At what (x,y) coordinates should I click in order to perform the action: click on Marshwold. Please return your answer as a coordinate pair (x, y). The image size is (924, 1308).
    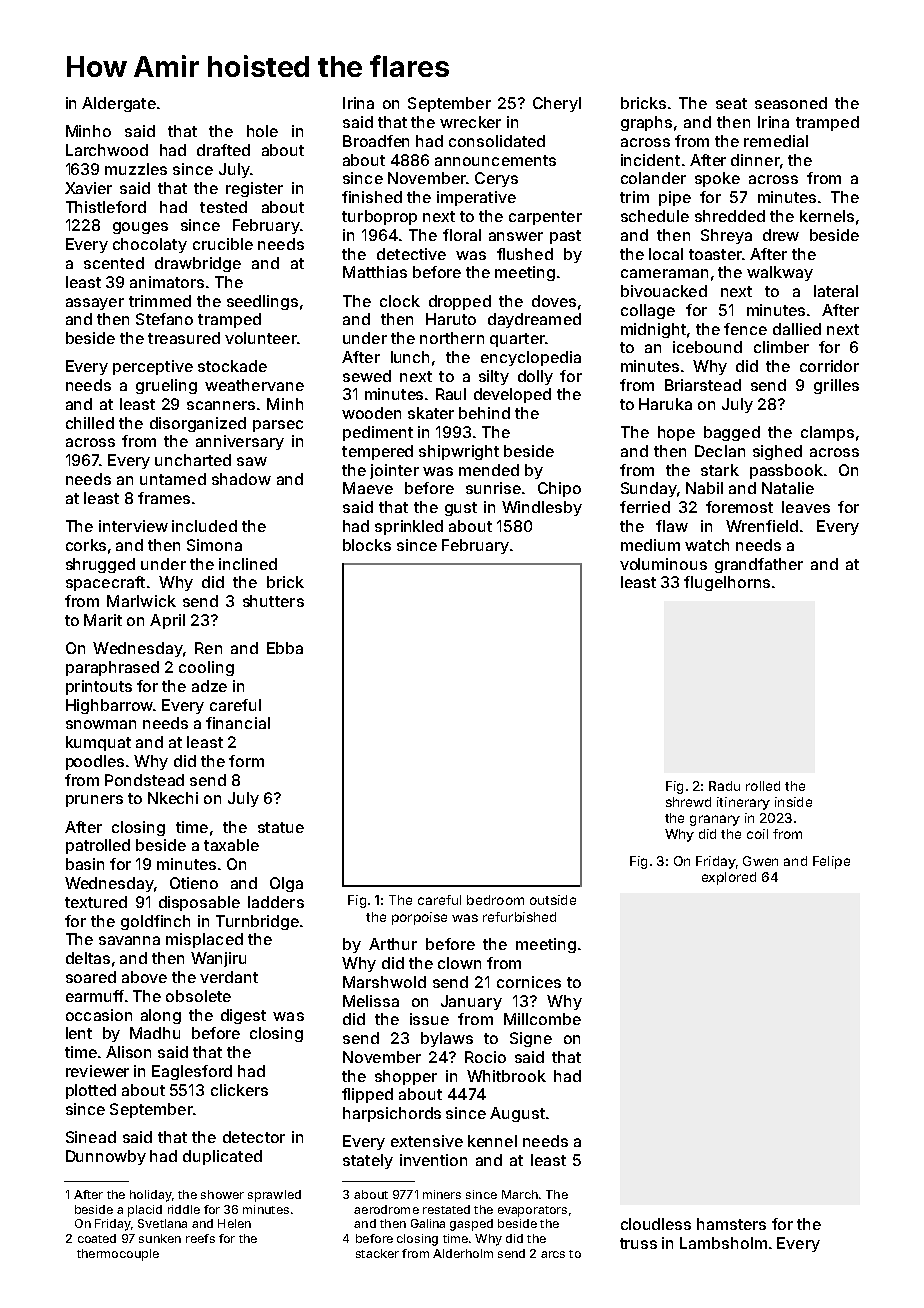
    Looking at the image, I should click on (384, 982).
